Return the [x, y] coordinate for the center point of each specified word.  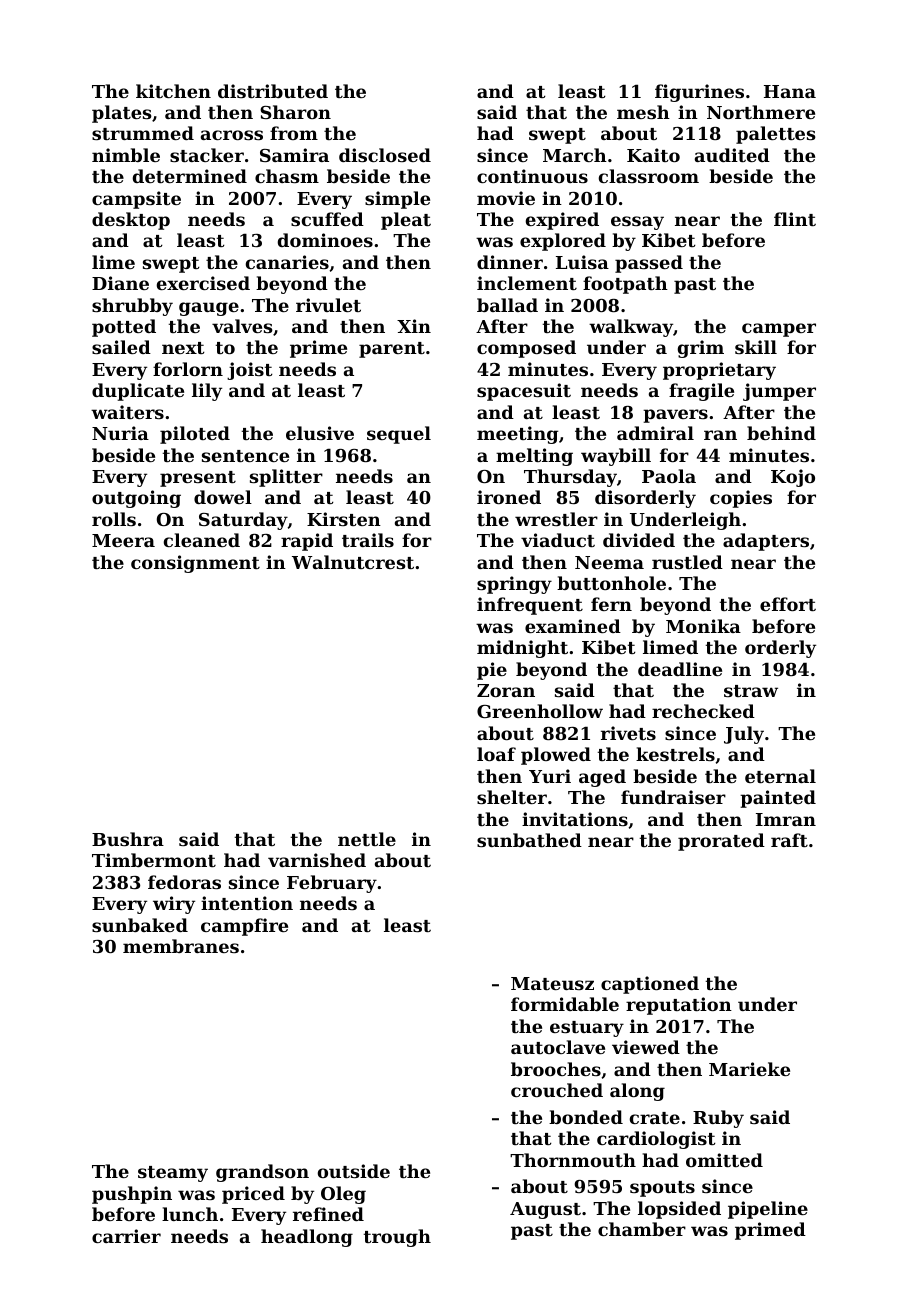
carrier [126, 1236]
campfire [244, 927]
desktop [131, 221]
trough [397, 1238]
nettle [367, 839]
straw [751, 691]
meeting [517, 435]
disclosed [385, 155]
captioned [650, 985]
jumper [779, 392]
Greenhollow [540, 711]
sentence [245, 456]
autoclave [558, 1047]
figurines [699, 93]
